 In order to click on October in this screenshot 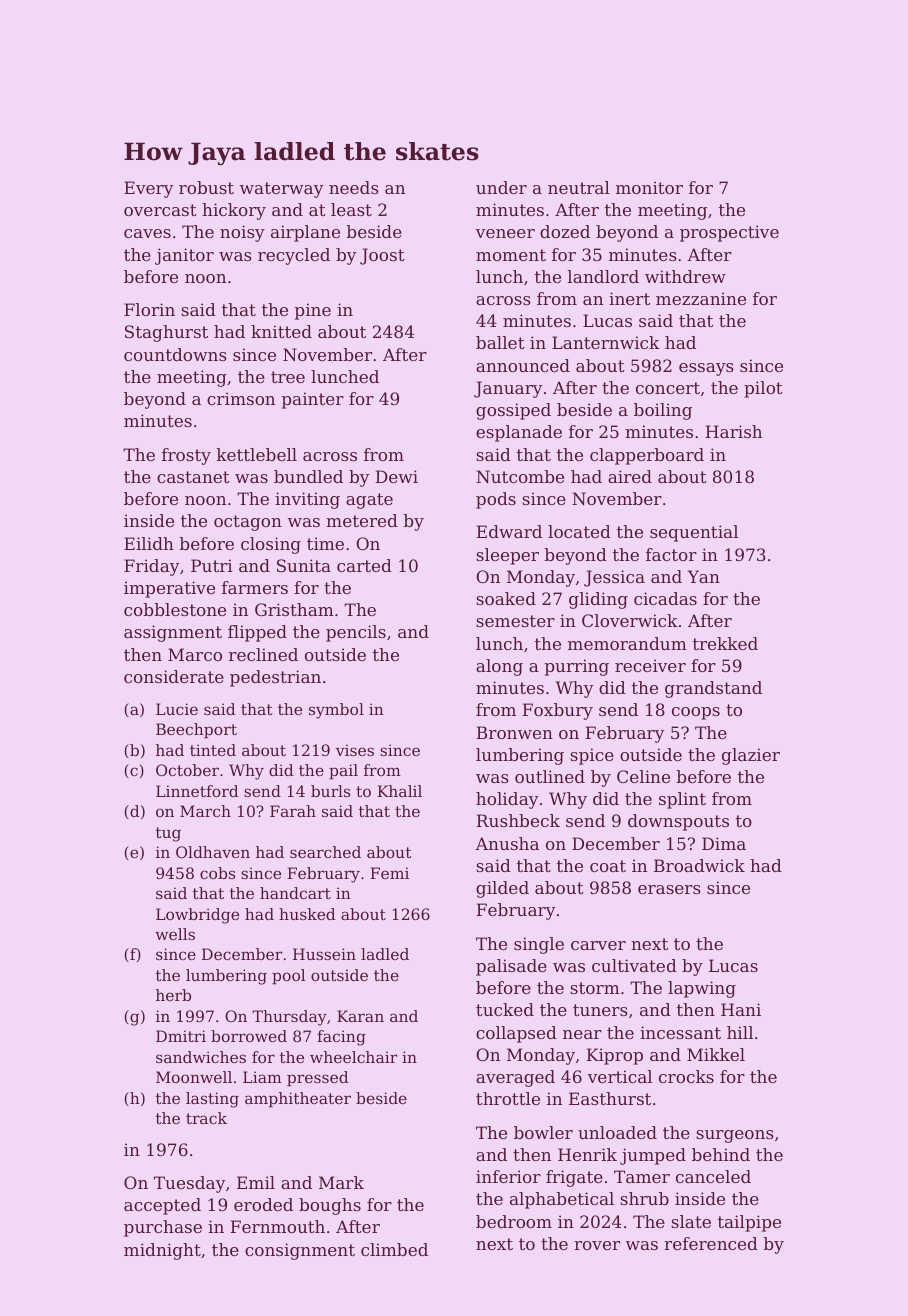, I will do `click(187, 770)`.
